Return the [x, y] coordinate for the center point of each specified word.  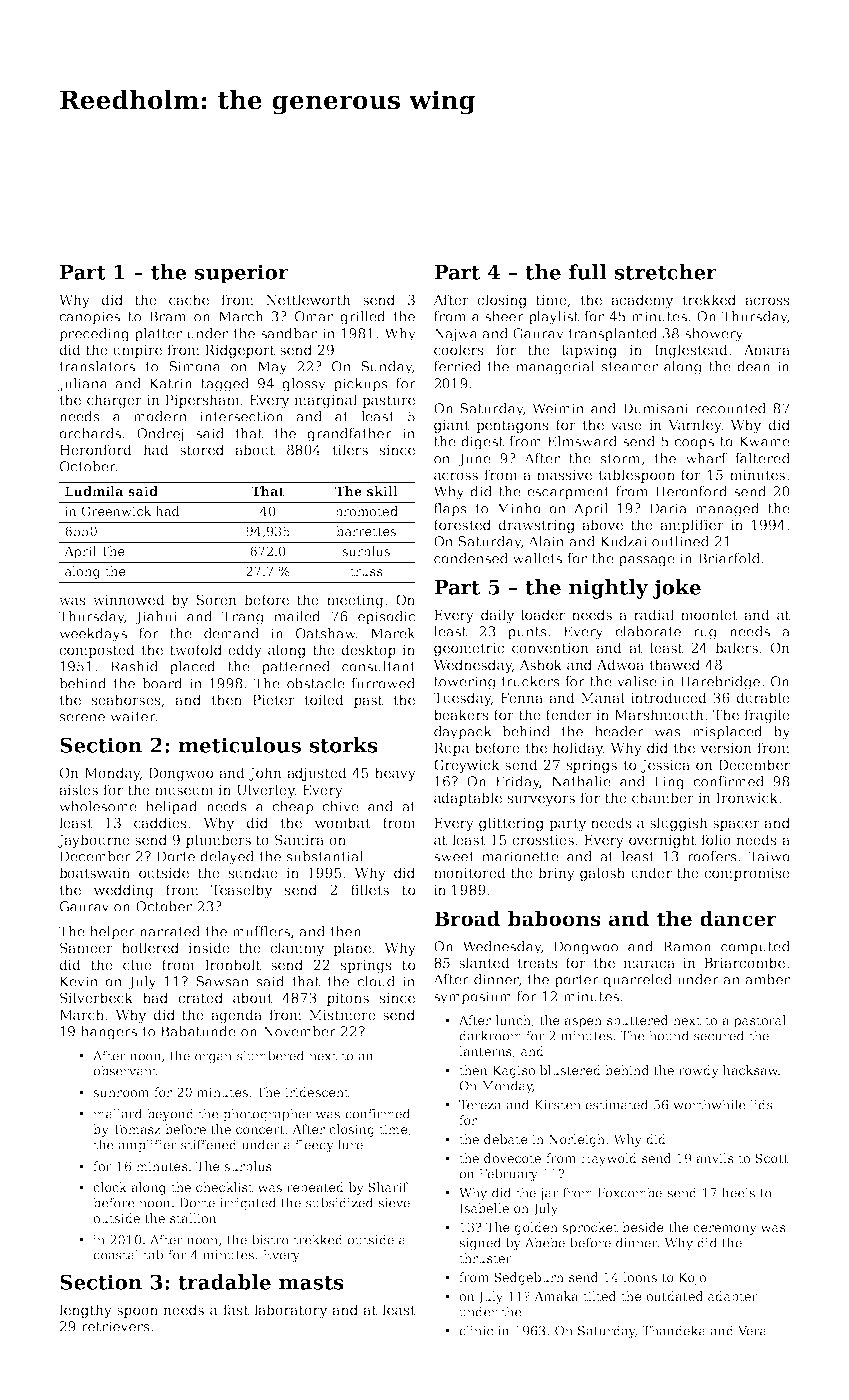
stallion [193, 1218]
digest [482, 443]
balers [736, 647]
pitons [348, 999]
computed [755, 948]
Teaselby [242, 891]
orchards [90, 433]
